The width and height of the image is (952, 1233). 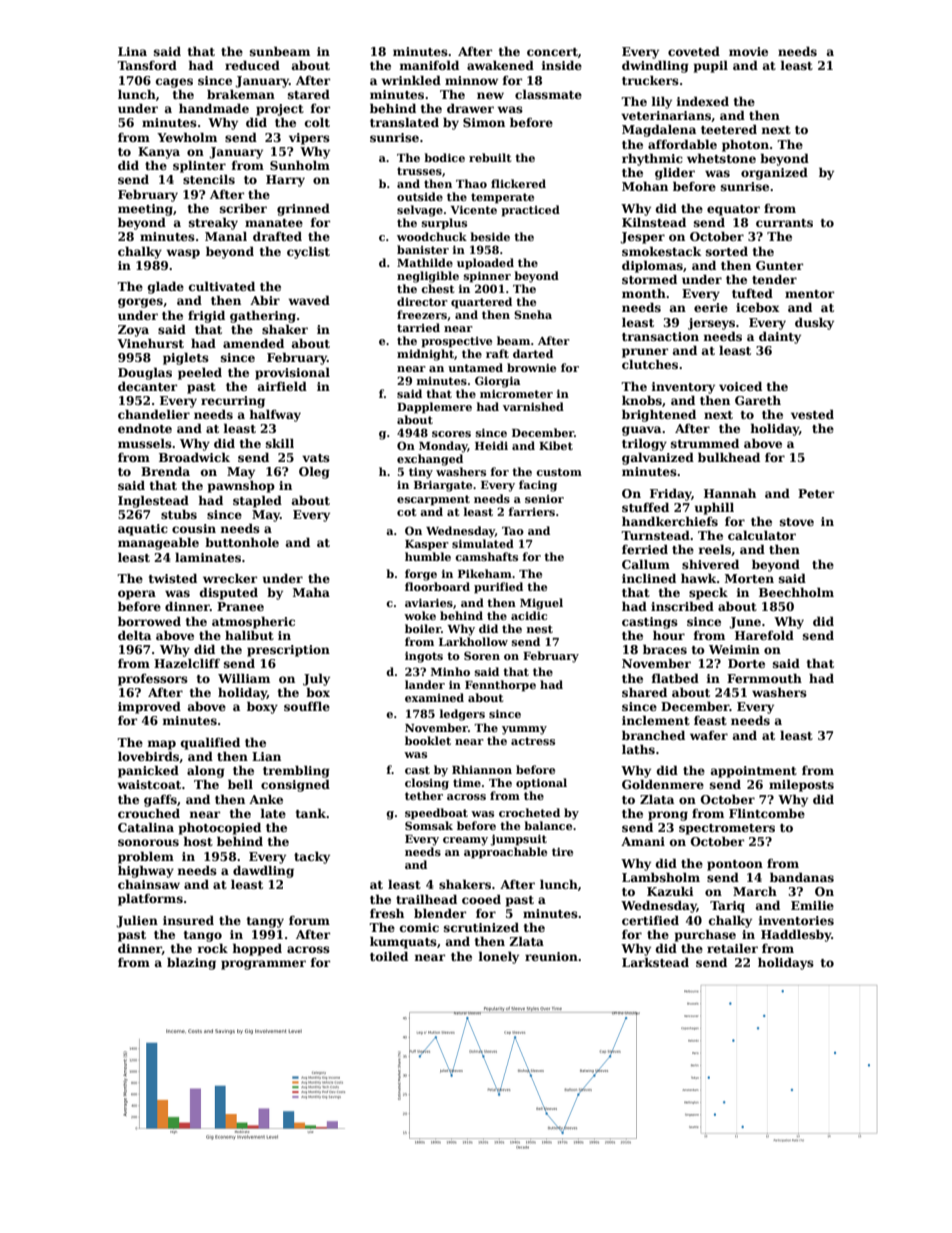 I want to click on dawdling, so click(x=263, y=871).
